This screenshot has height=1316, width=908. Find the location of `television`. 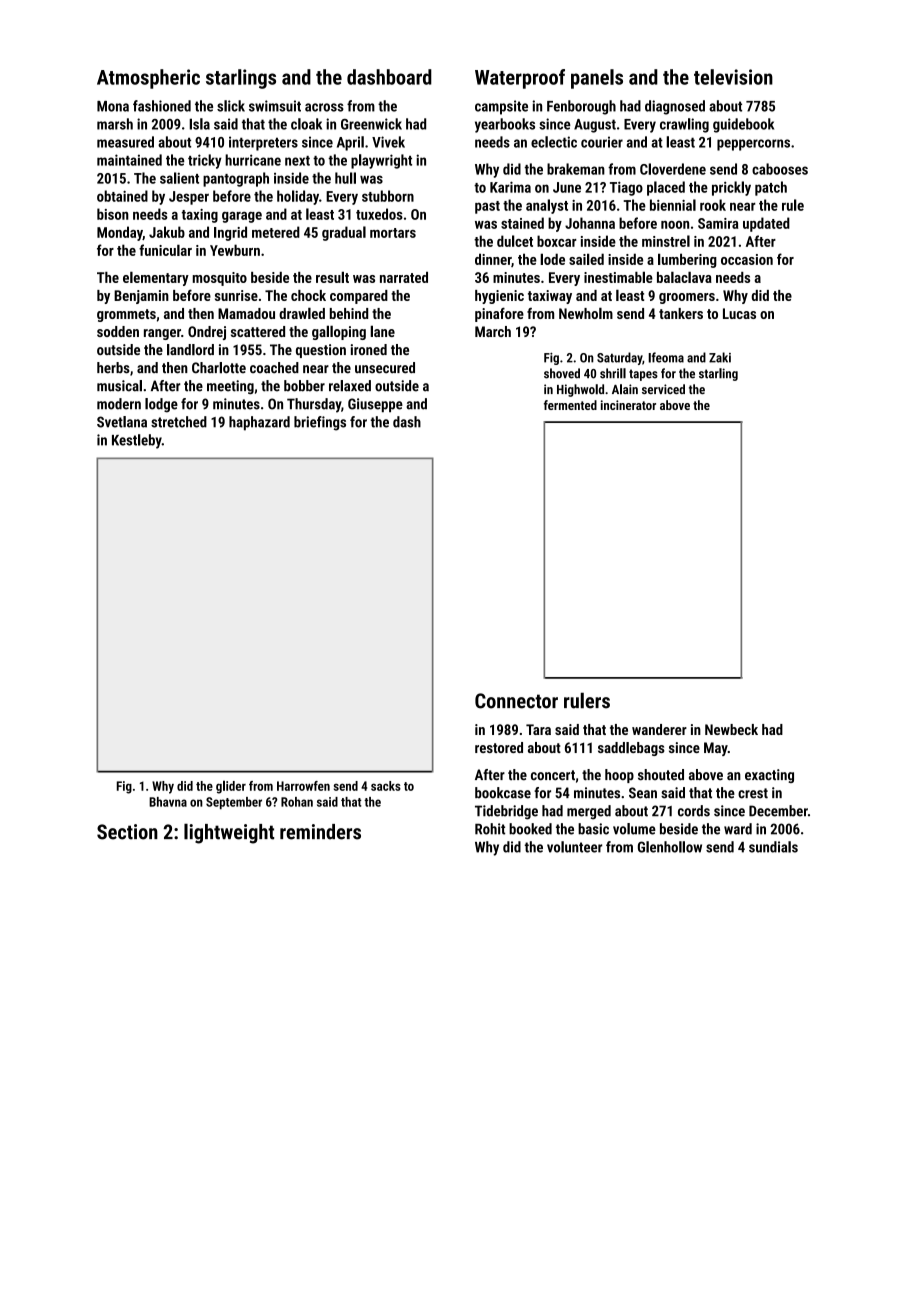

television is located at coordinates (733, 77).
